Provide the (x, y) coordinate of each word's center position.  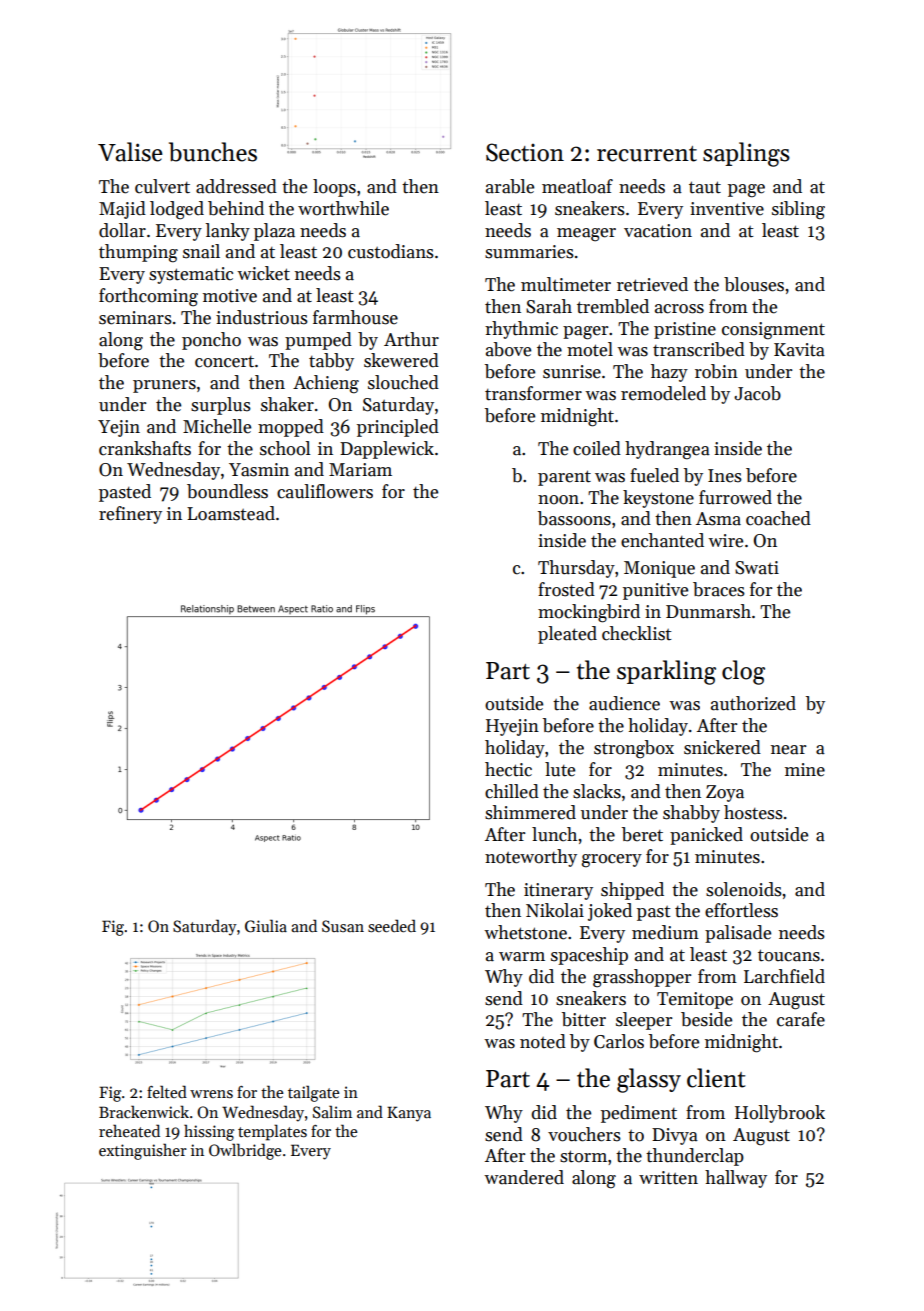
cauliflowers (325, 491)
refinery (130, 515)
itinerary (558, 891)
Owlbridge (245, 1151)
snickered (722, 747)
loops (334, 188)
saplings (746, 154)
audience (624, 703)
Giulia (266, 926)
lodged (177, 210)
